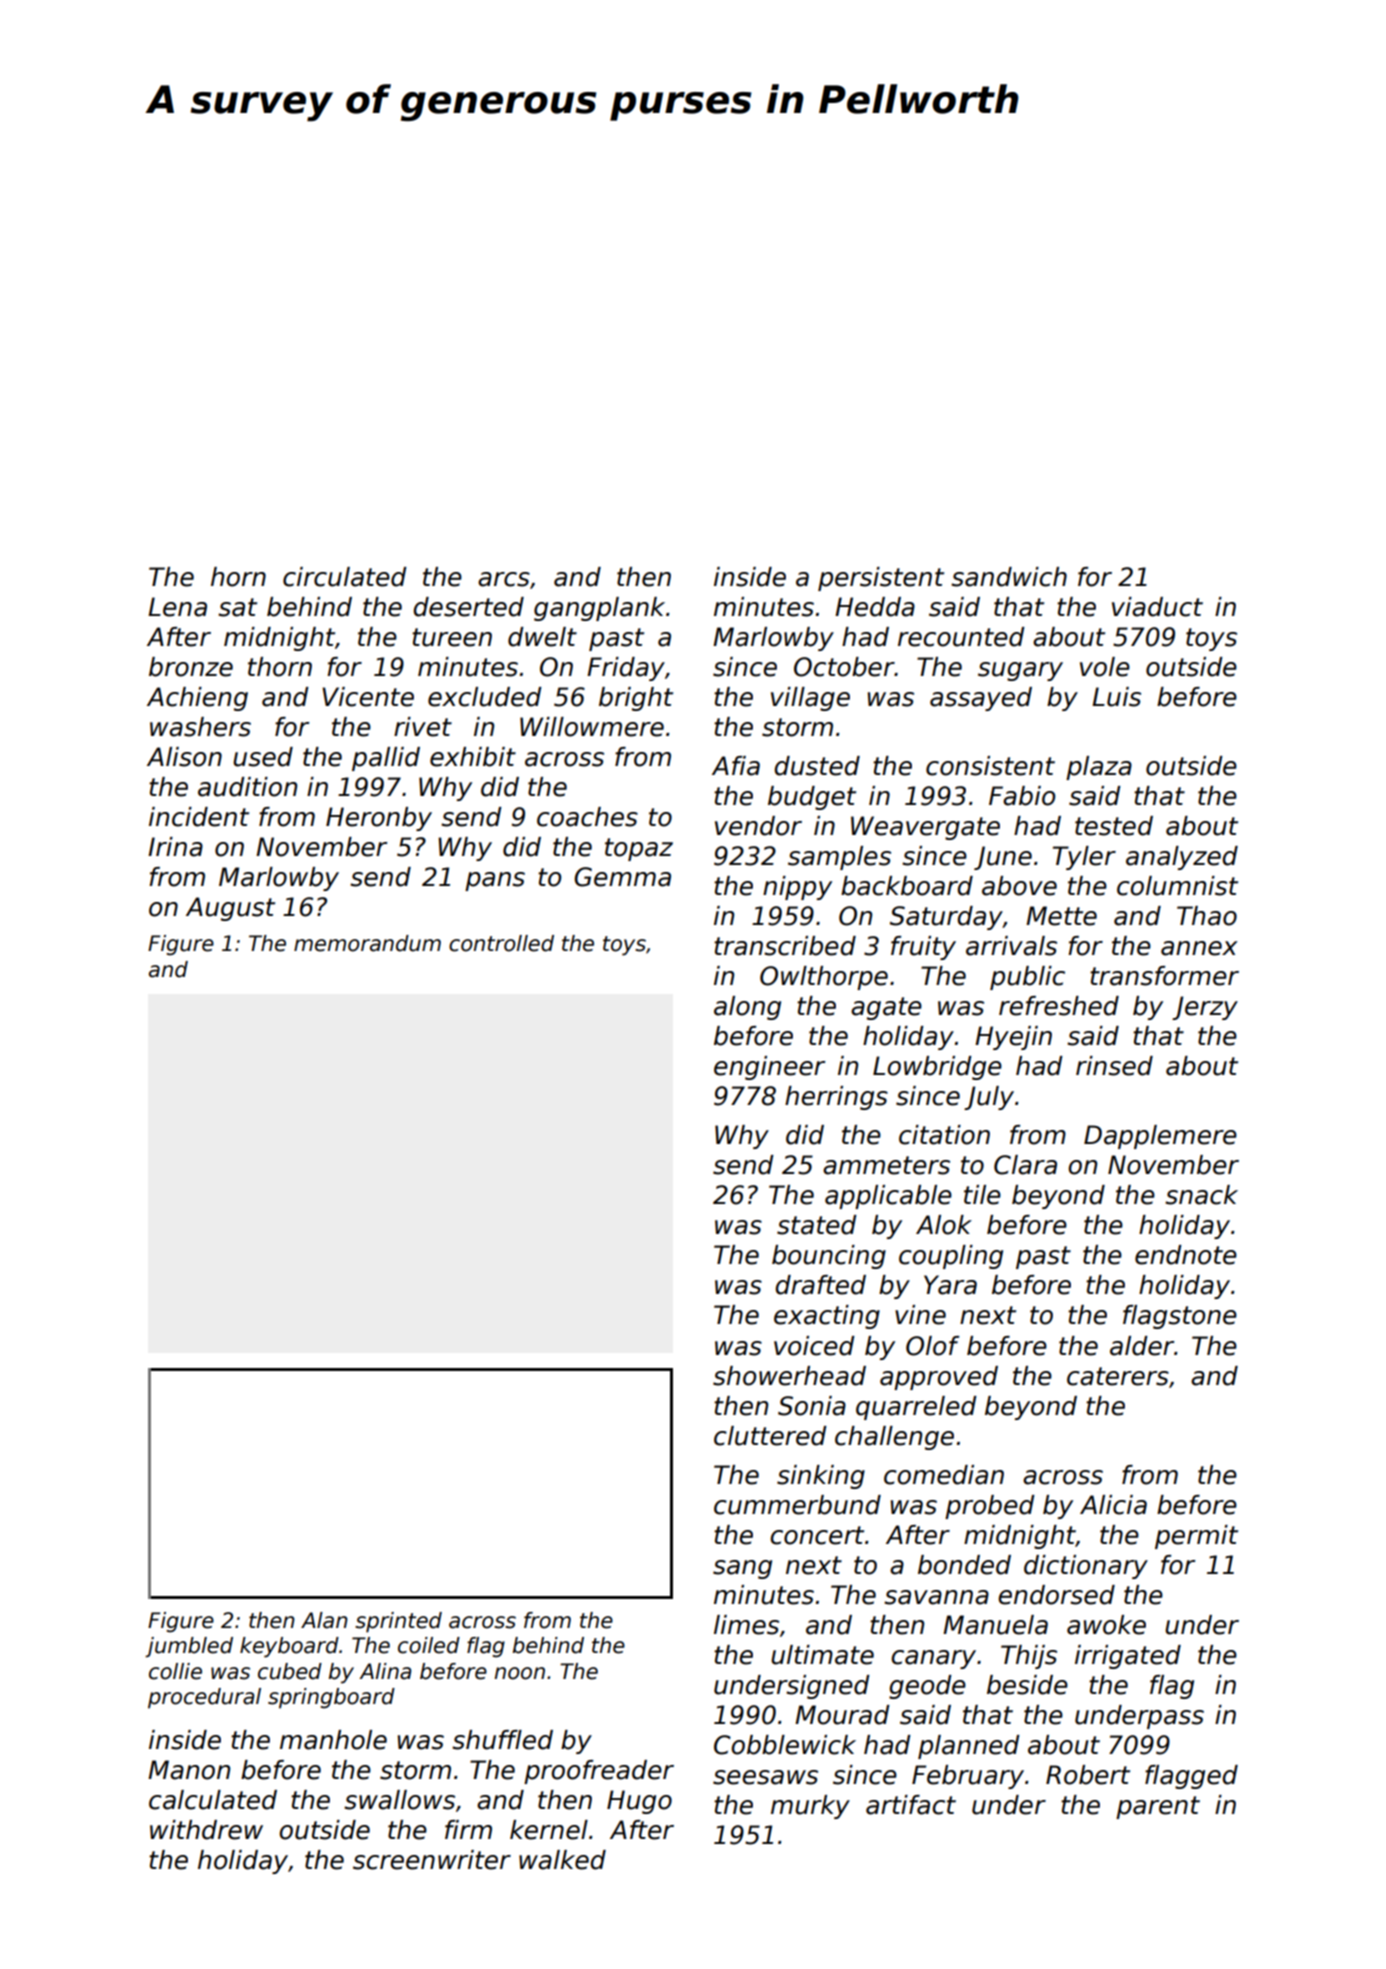 This screenshot has width=1386, height=1969. I want to click on Fabio, so click(1022, 796).
